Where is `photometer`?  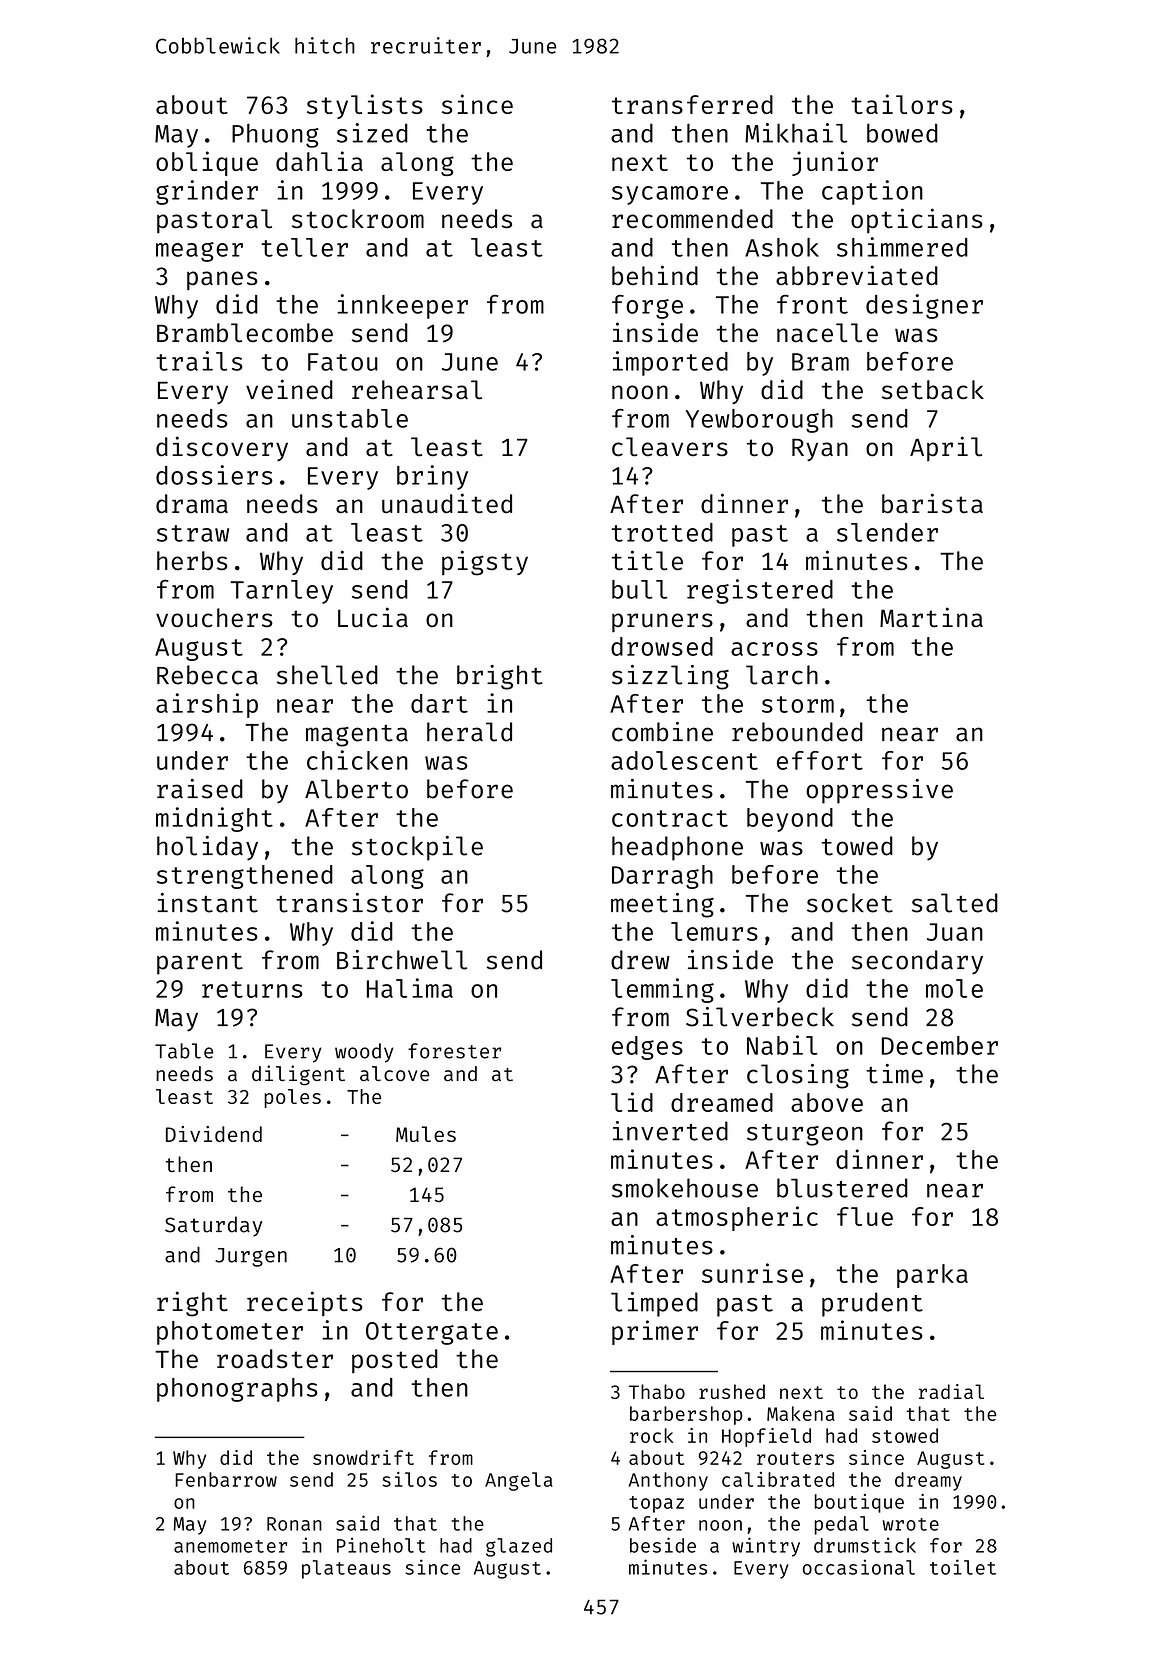
photometer is located at coordinates (230, 1333).
